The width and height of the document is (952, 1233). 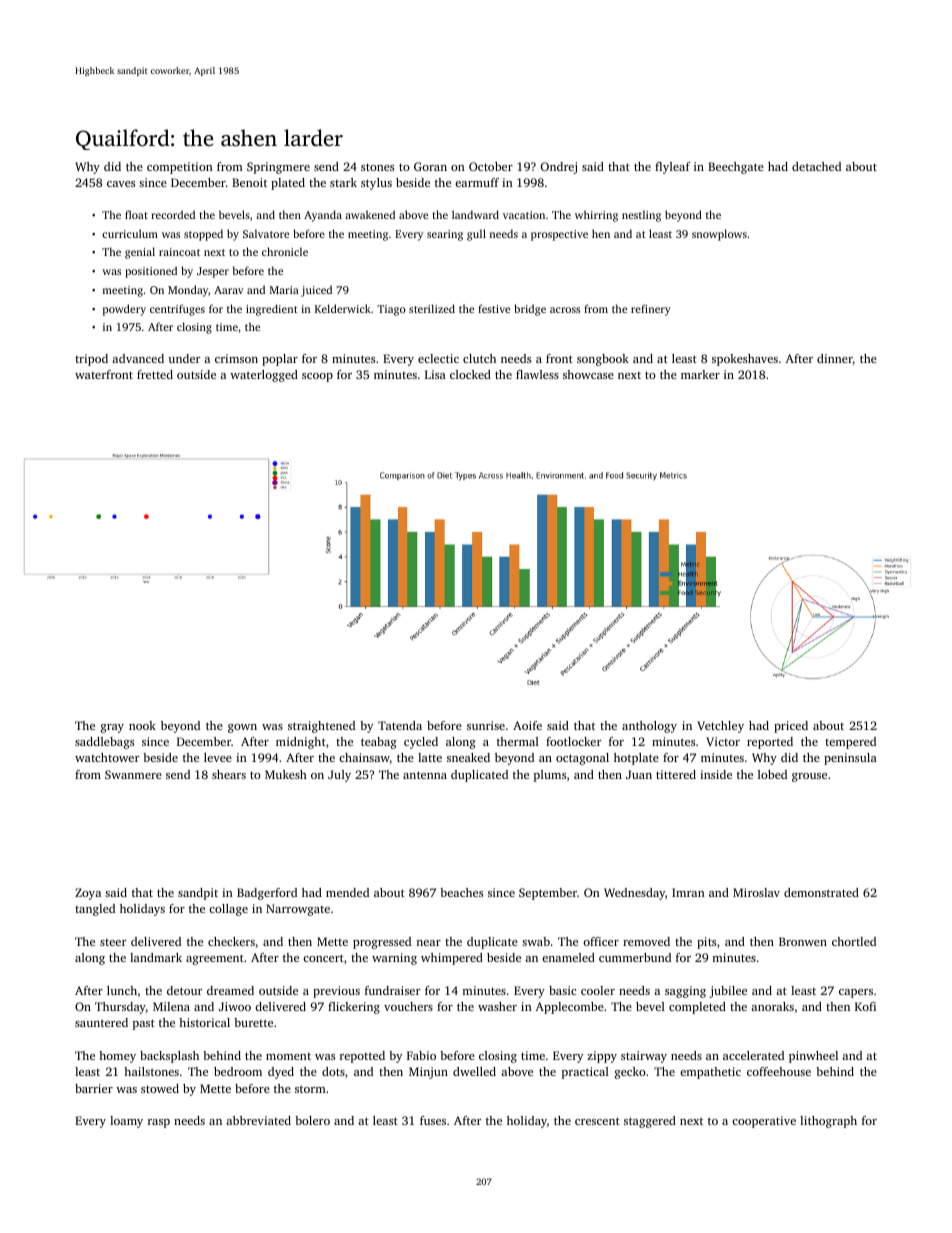 I want to click on nook, so click(x=142, y=725).
